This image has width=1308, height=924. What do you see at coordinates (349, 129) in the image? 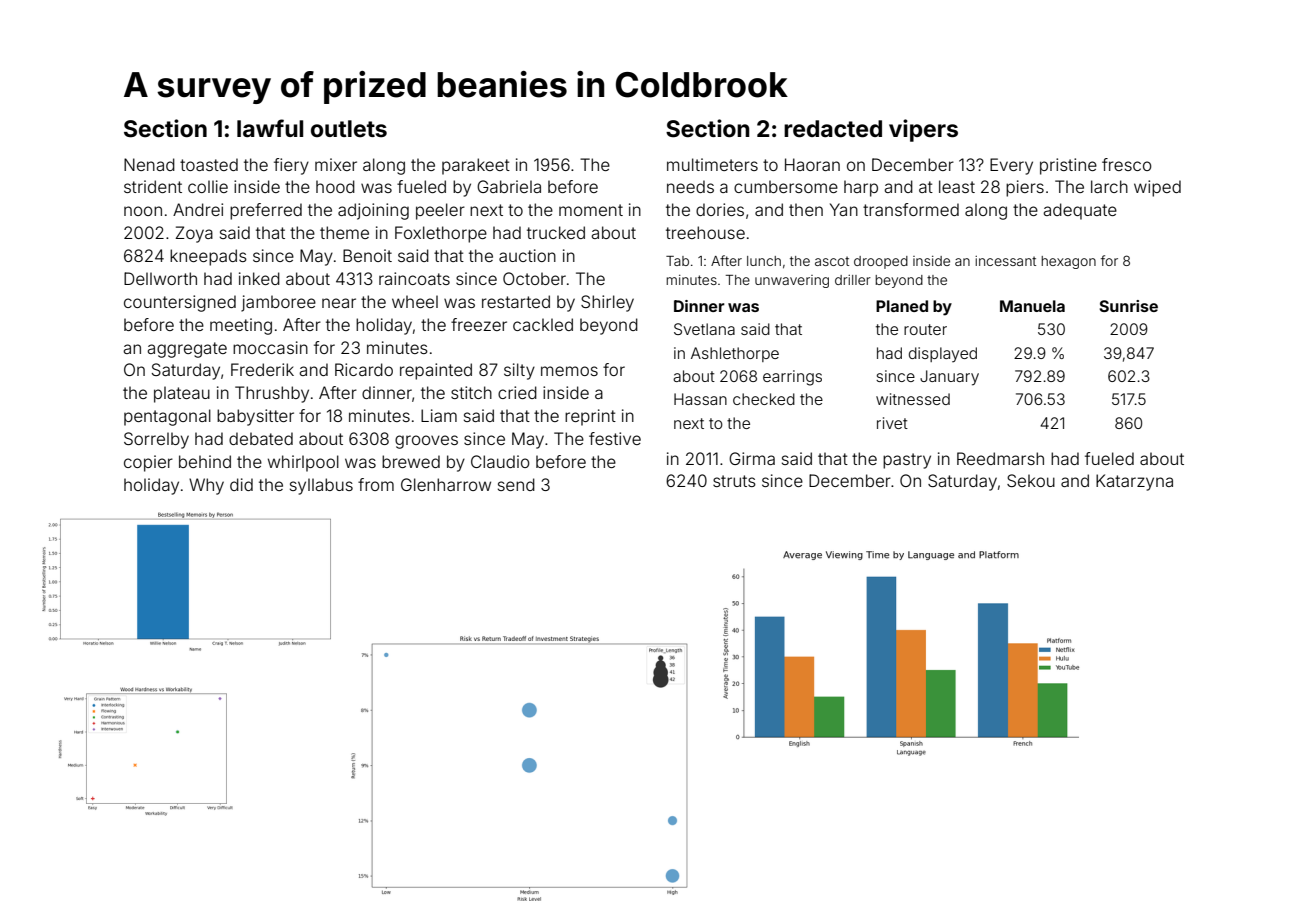
I see `outlets` at bounding box center [349, 129].
